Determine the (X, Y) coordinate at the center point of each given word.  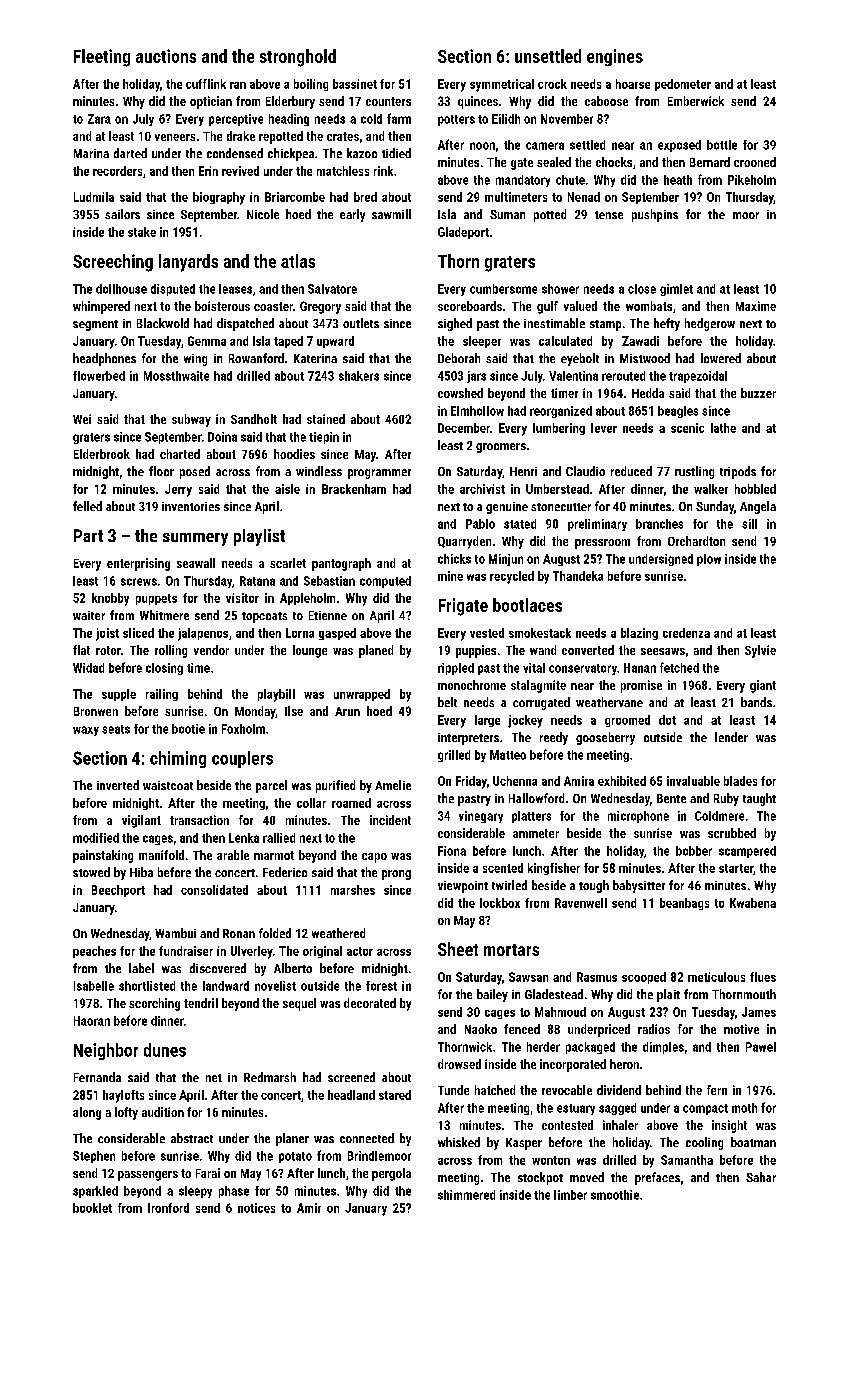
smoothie (615, 1195)
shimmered (466, 1195)
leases (235, 289)
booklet (92, 1208)
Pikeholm (752, 180)
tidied (396, 153)
